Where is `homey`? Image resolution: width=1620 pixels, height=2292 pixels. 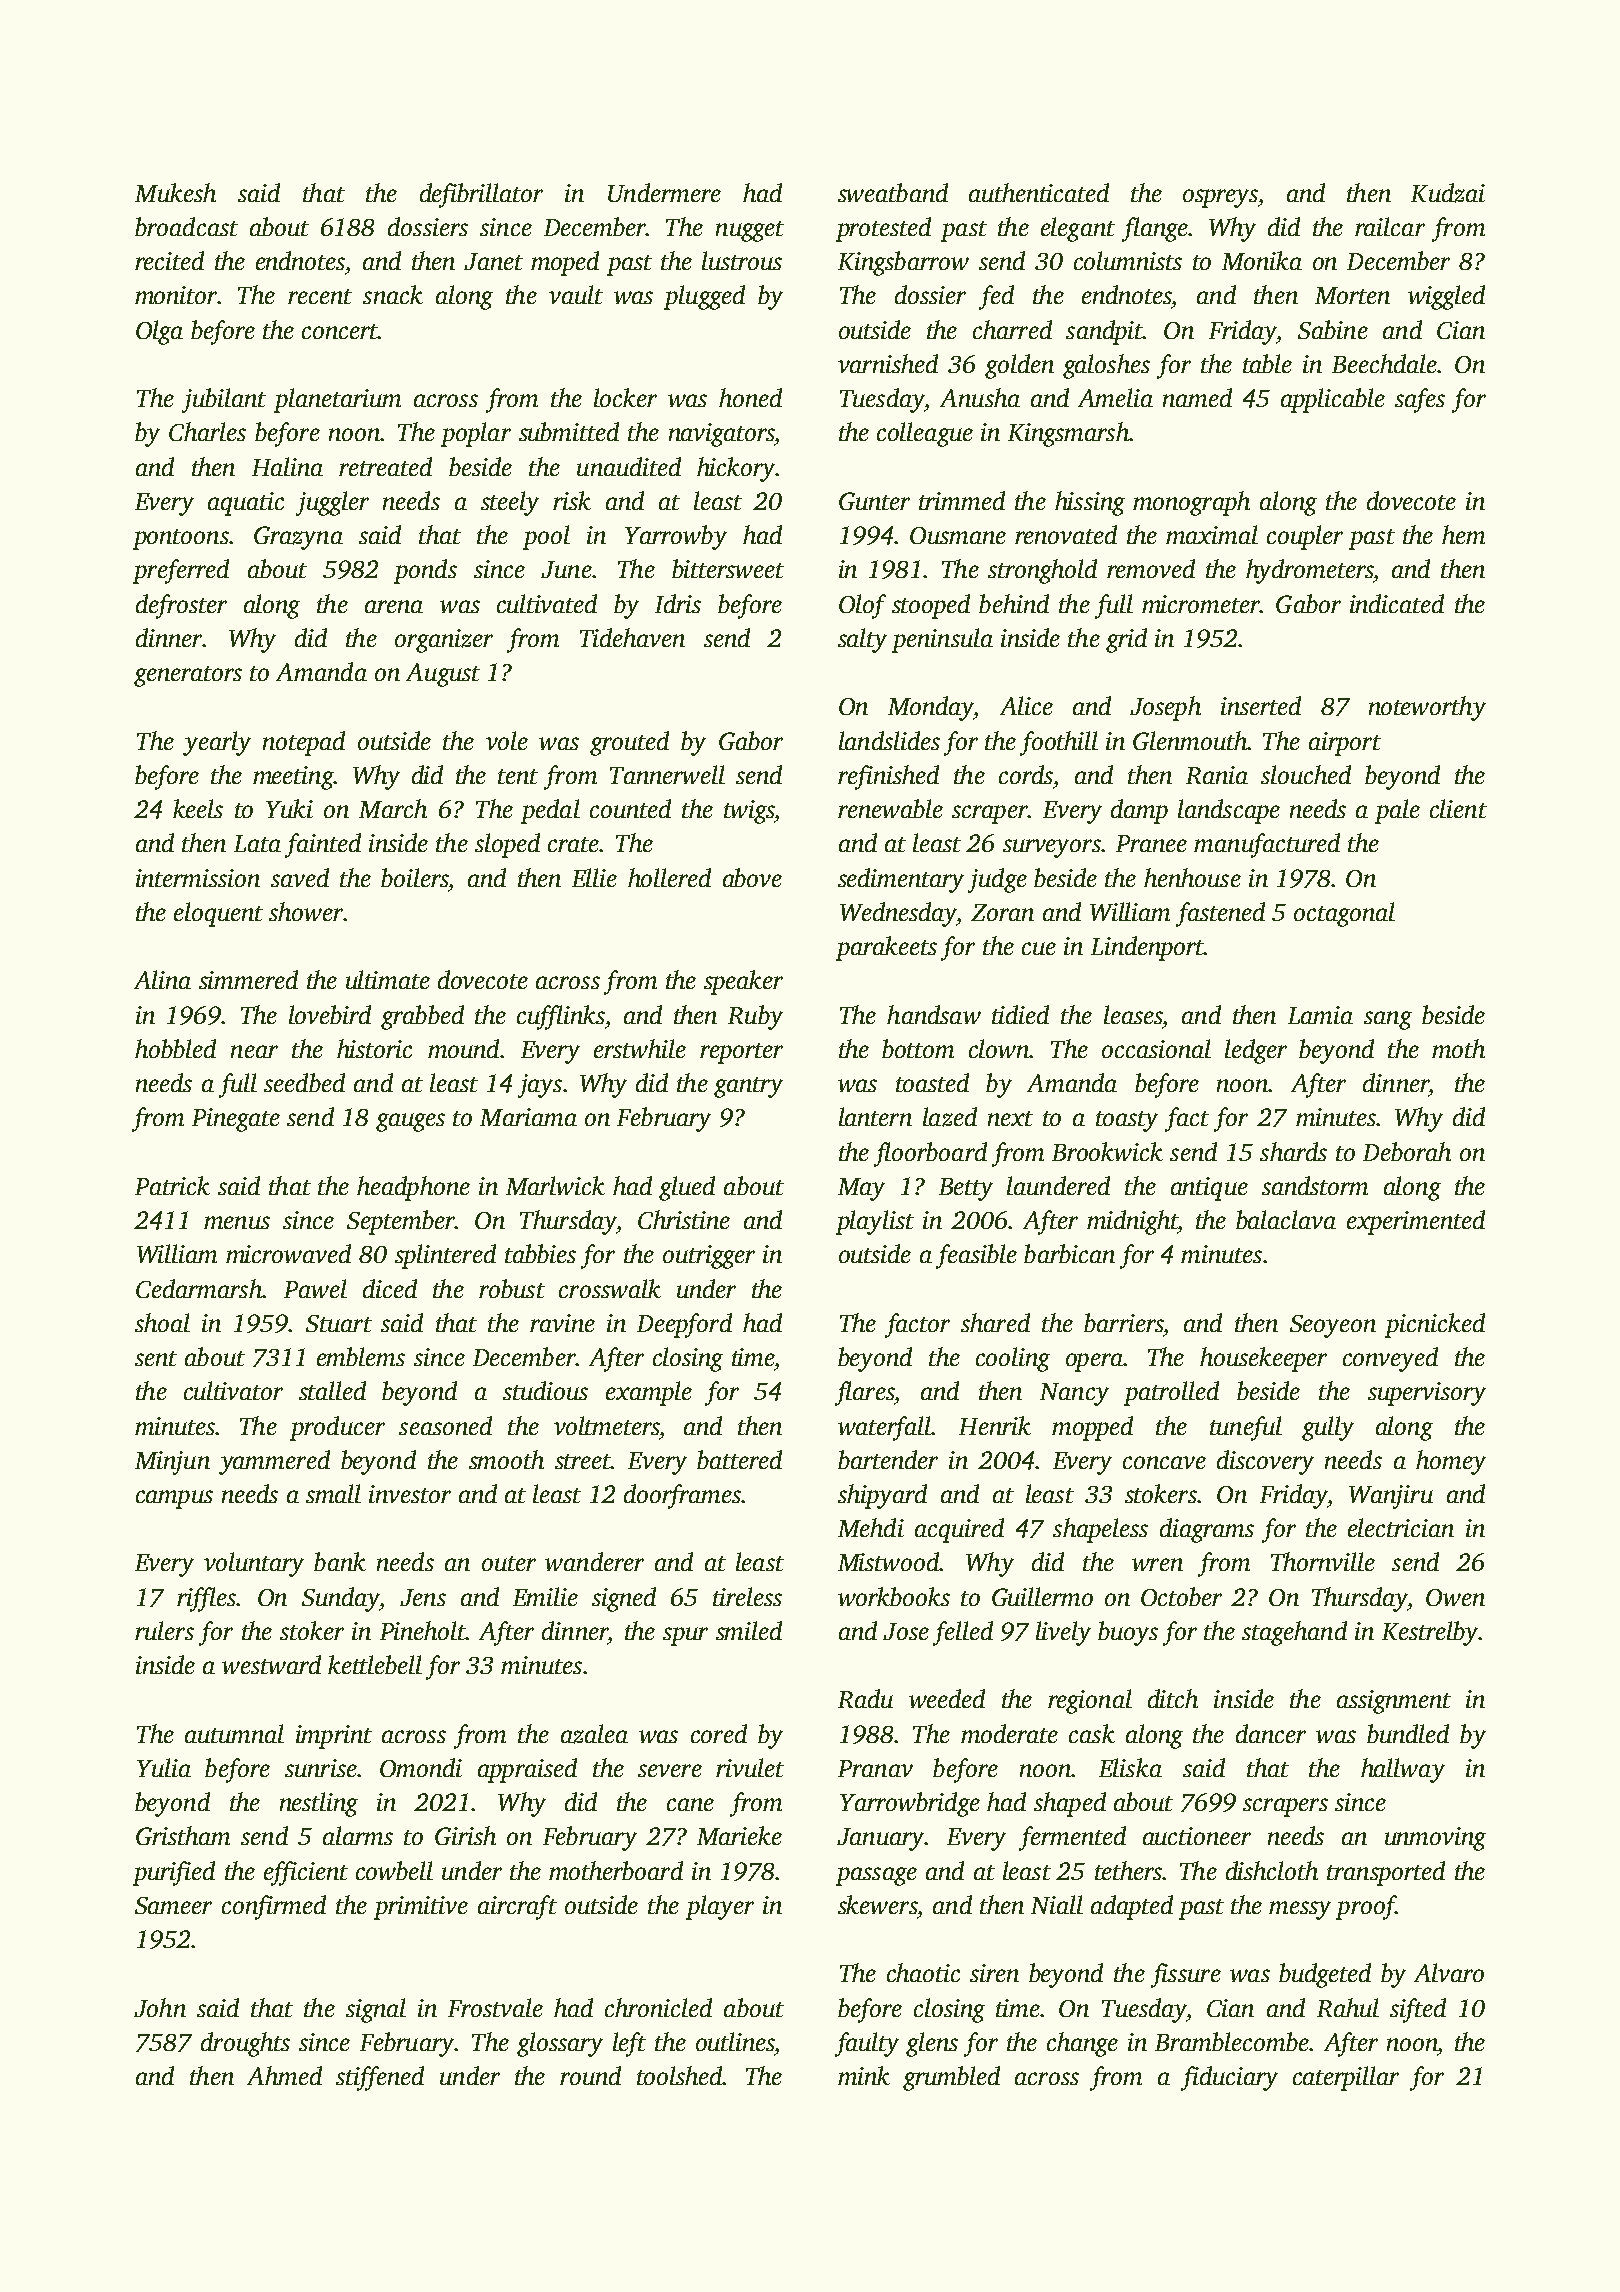 homey is located at coordinates (1451, 1462).
